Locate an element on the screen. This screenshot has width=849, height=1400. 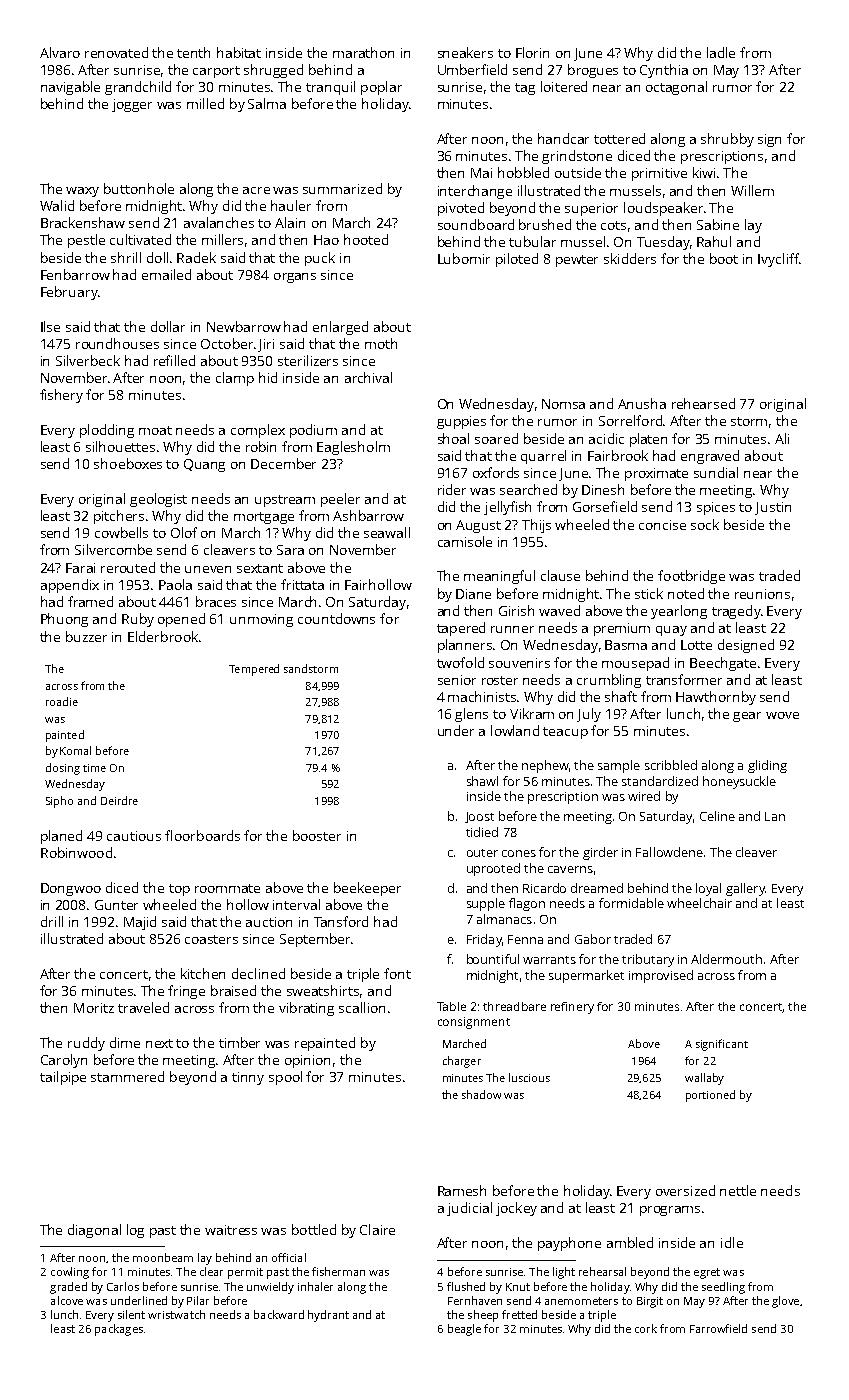
tenth is located at coordinates (193, 52).
